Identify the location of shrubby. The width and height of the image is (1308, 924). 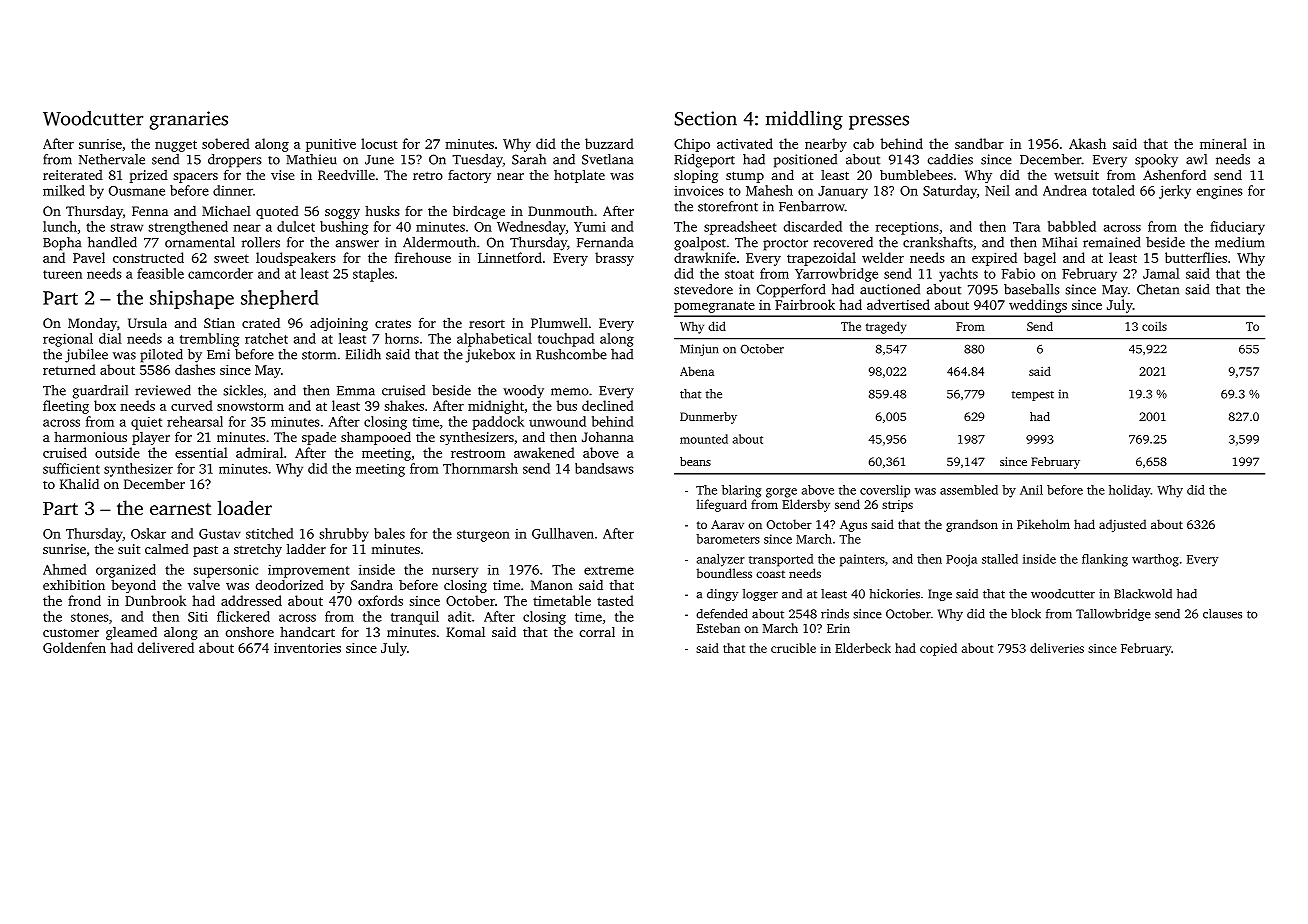
(344, 535).
